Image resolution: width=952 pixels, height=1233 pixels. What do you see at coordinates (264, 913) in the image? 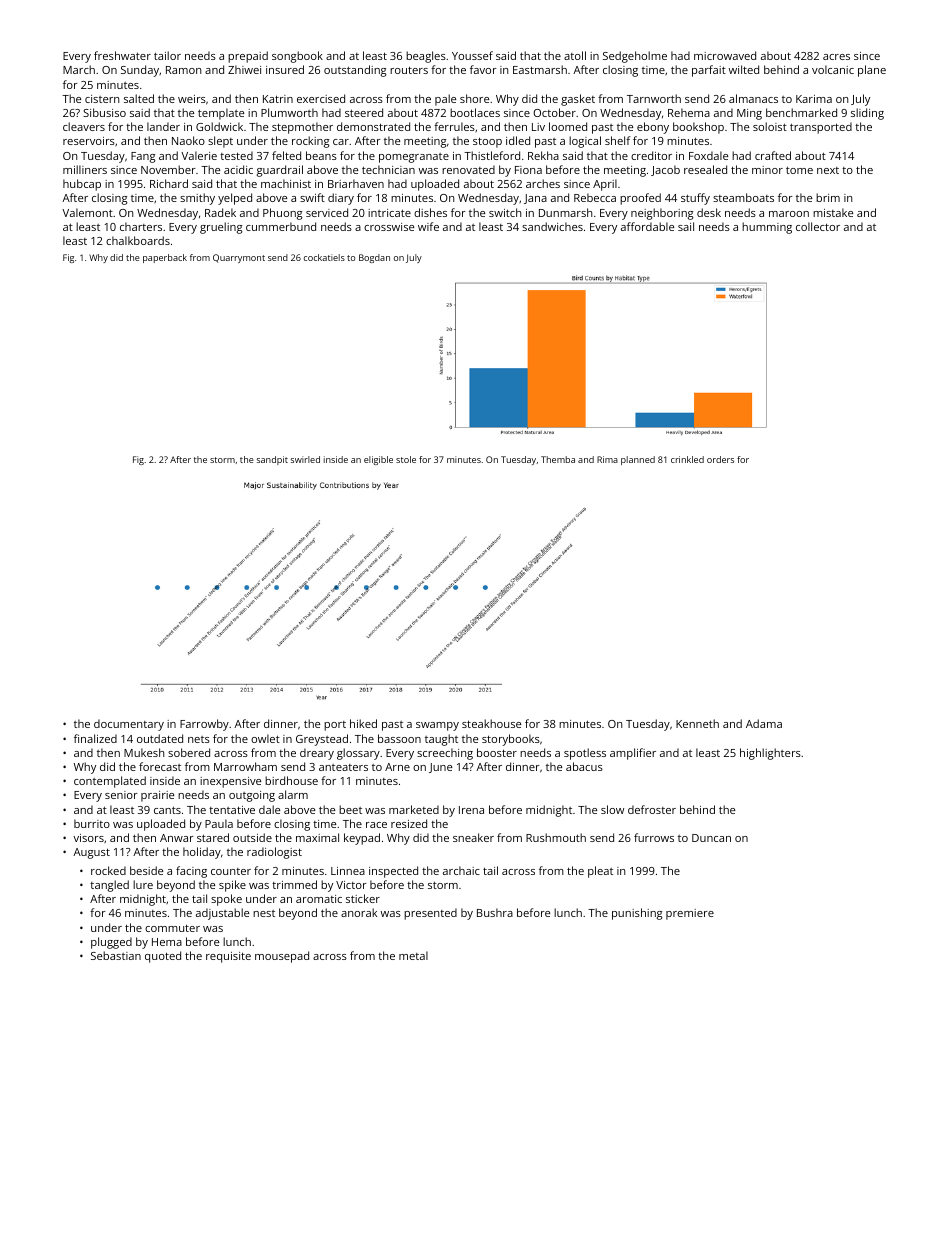
I see `nest` at bounding box center [264, 913].
